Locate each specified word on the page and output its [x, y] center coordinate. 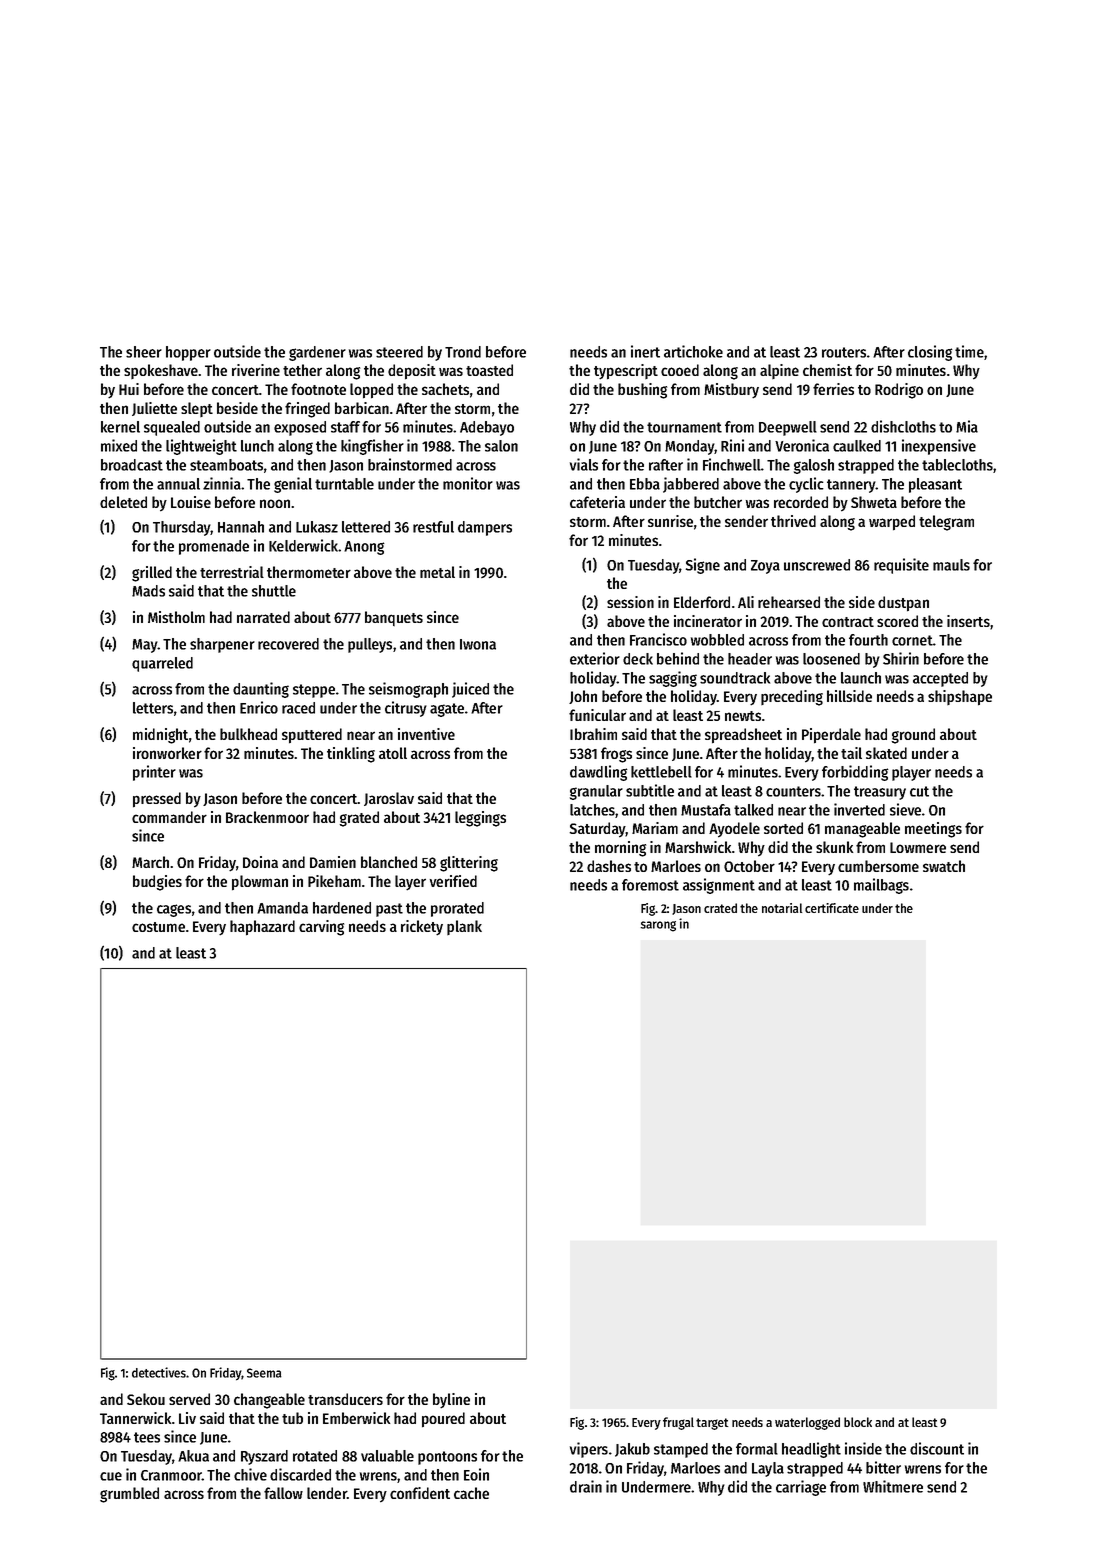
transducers [345, 1399]
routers [844, 352]
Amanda [282, 908]
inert [645, 351]
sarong [658, 926]
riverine [256, 370]
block [858, 1422]
